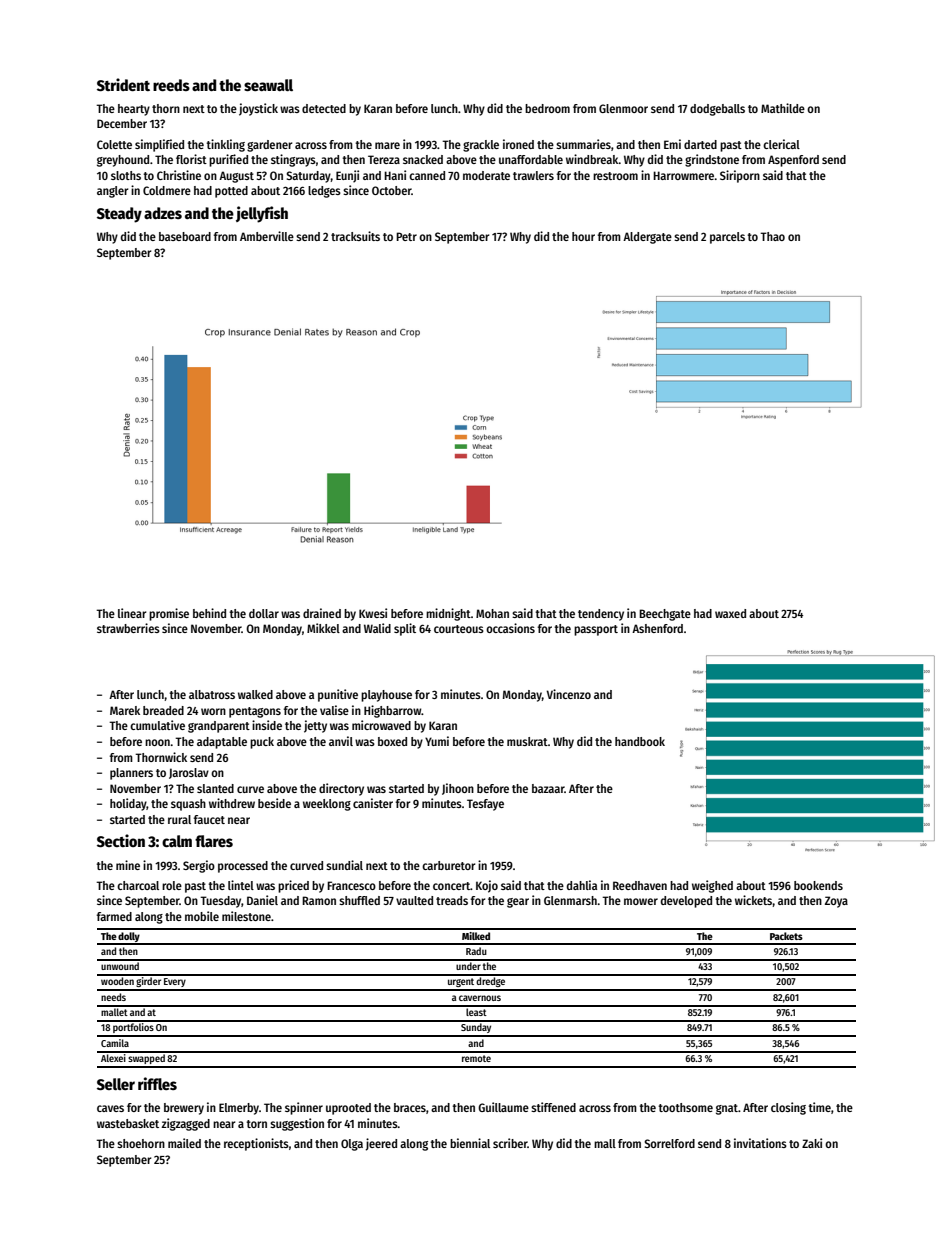 This image has height=1233, width=952. What do you see at coordinates (818, 885) in the image?
I see `bookends` at bounding box center [818, 885].
